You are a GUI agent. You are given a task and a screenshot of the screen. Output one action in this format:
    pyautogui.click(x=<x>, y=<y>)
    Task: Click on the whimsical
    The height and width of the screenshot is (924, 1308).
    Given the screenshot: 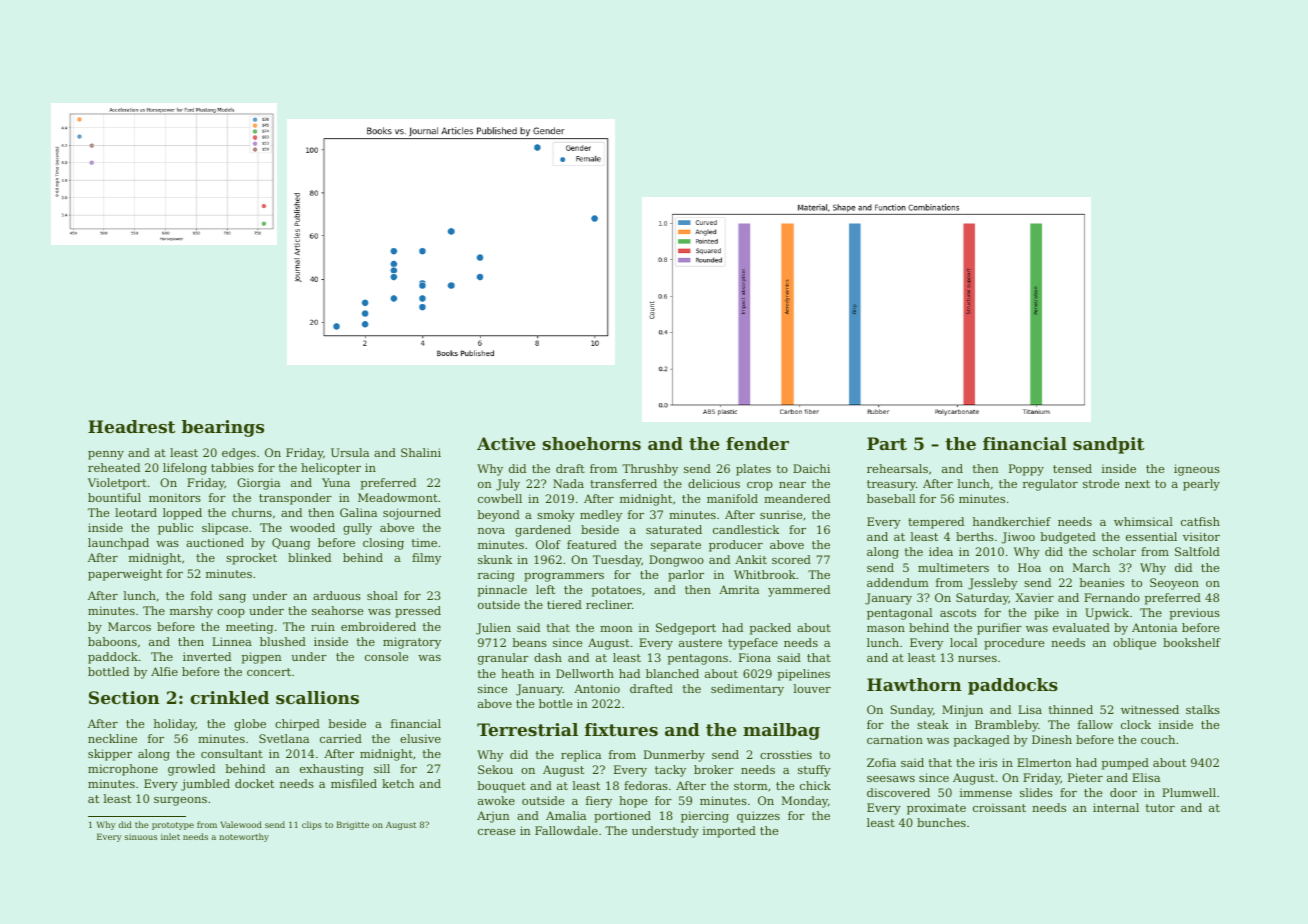 What is the action you would take?
    pyautogui.click(x=1143, y=521)
